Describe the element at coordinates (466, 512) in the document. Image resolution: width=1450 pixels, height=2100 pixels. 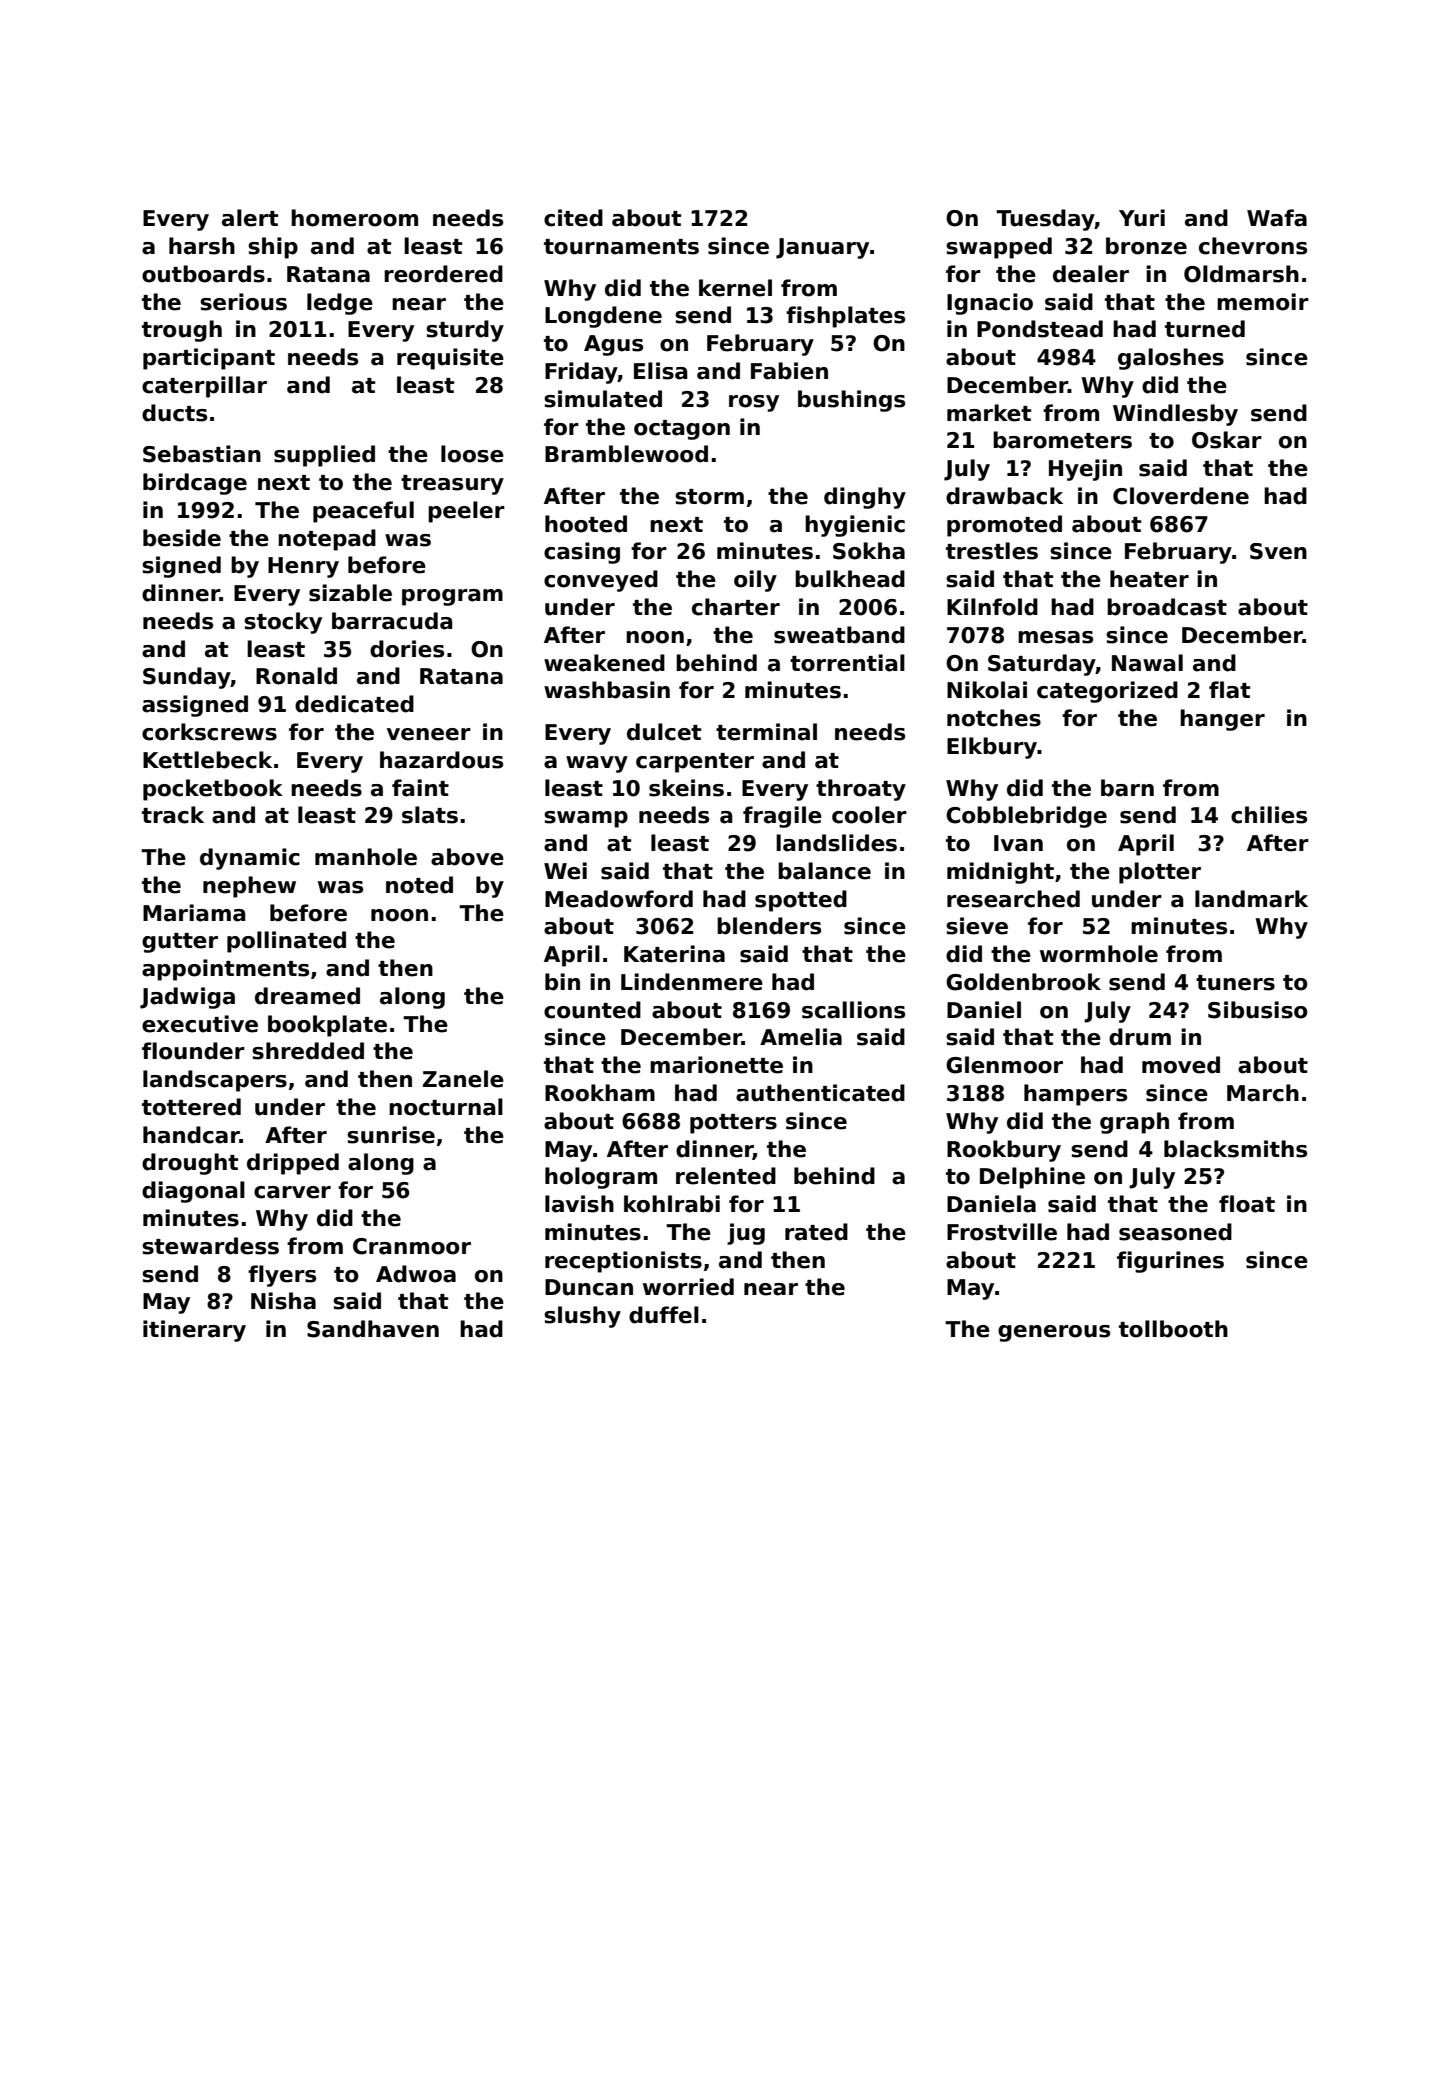
I see `peeler` at that location.
